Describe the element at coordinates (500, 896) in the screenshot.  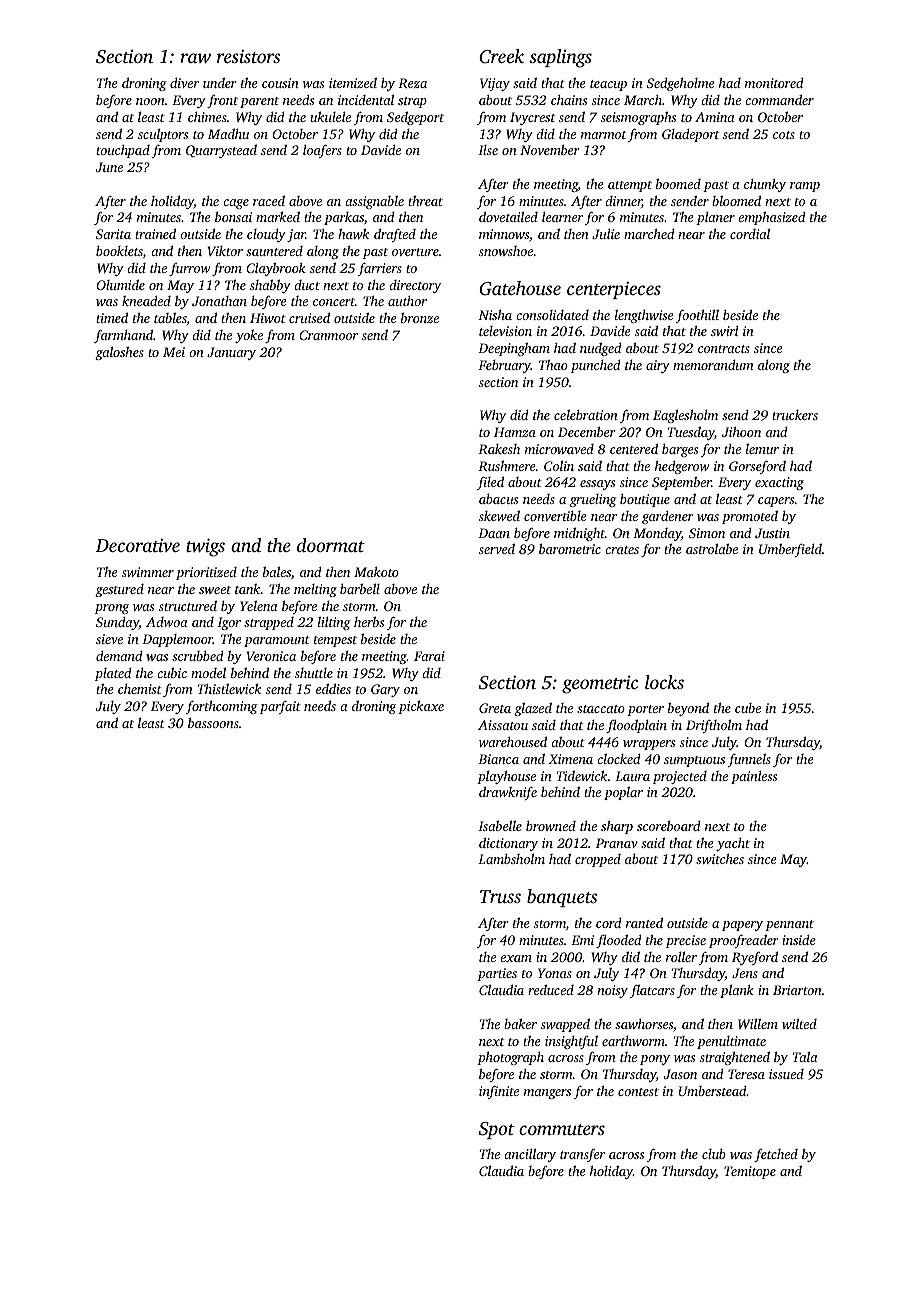
I see `Truss` at that location.
